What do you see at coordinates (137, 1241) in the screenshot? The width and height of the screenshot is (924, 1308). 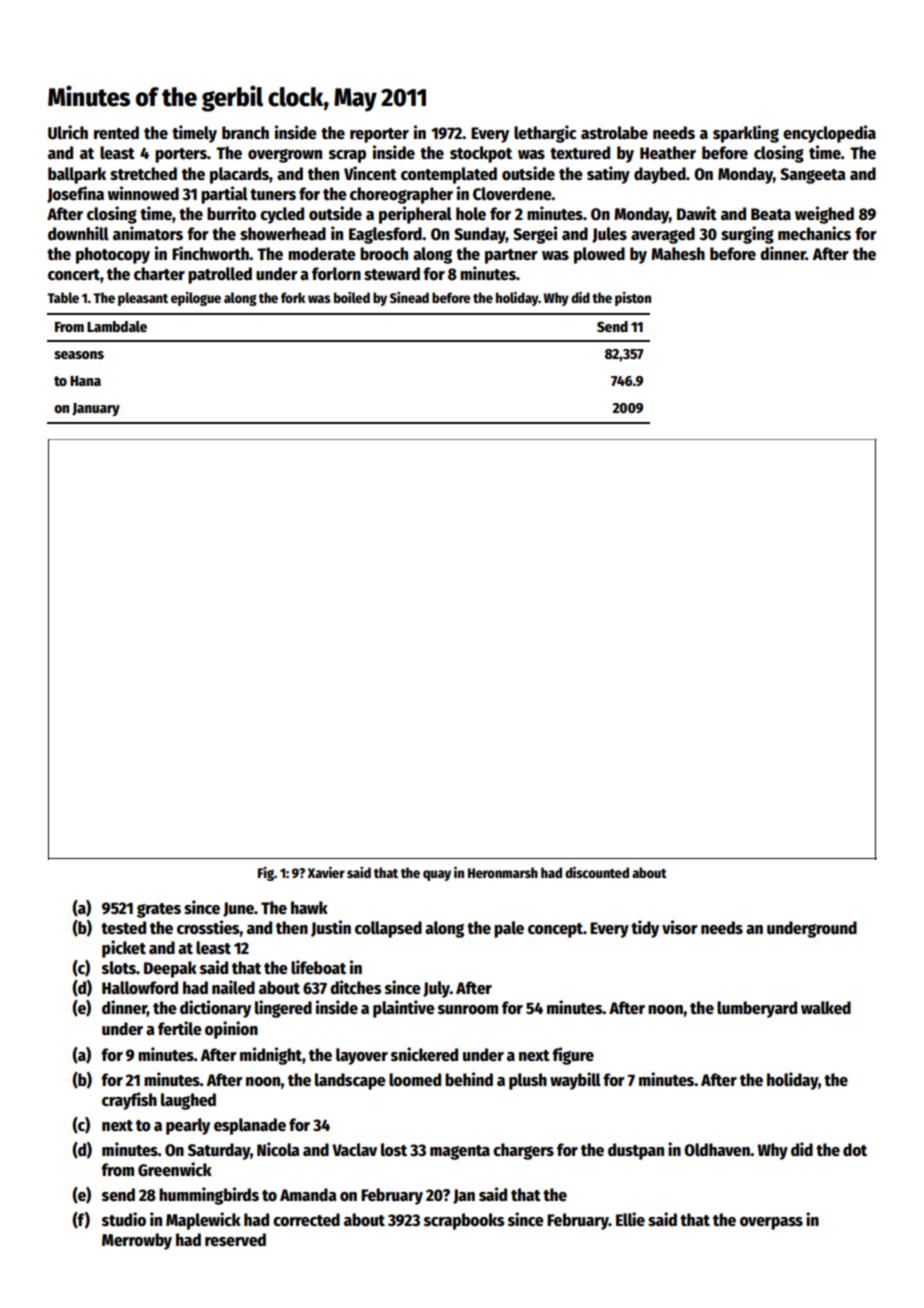 I see `Merrowby` at bounding box center [137, 1241].
